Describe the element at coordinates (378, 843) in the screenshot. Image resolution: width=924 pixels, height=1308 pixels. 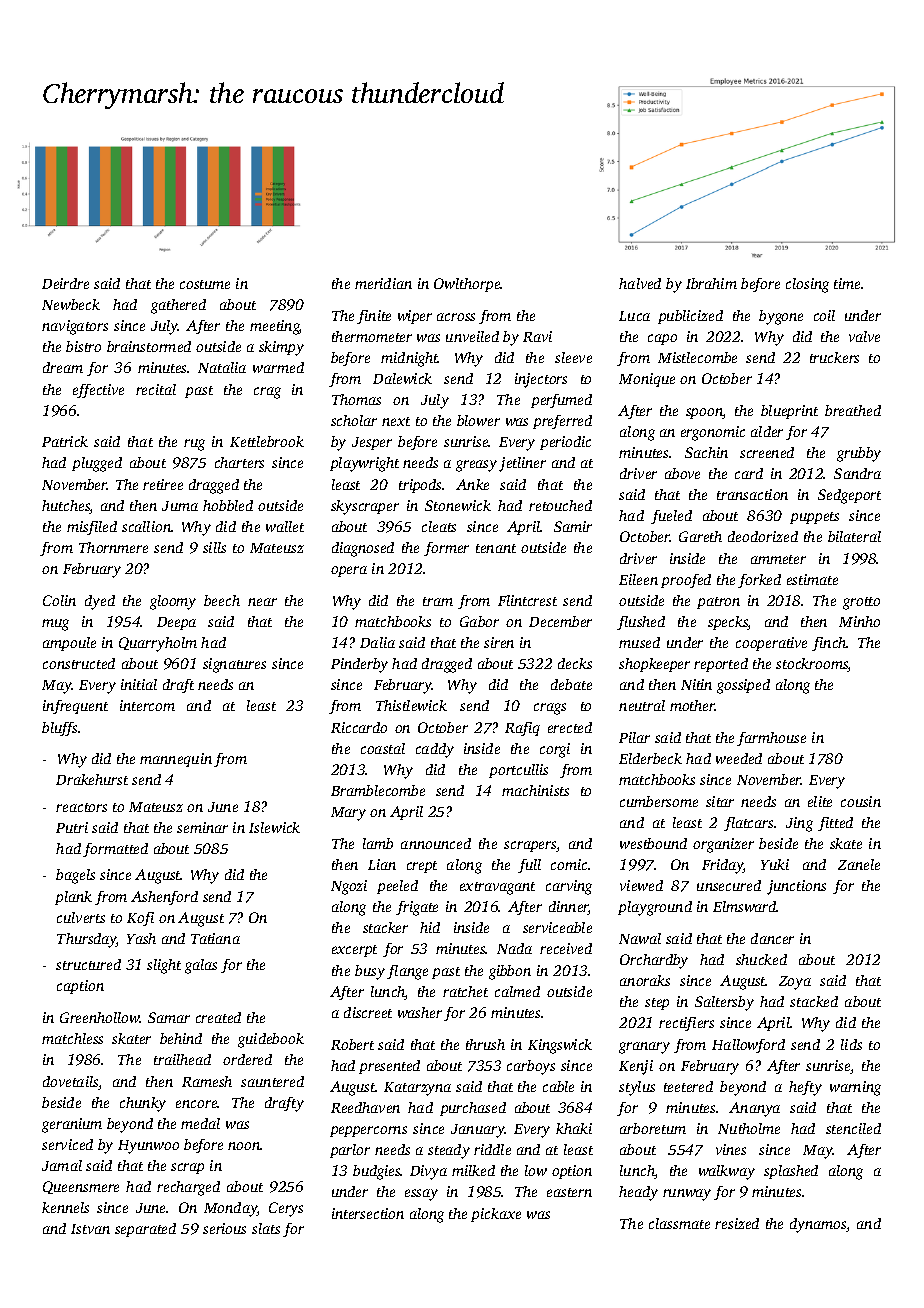
I see `lamb` at that location.
